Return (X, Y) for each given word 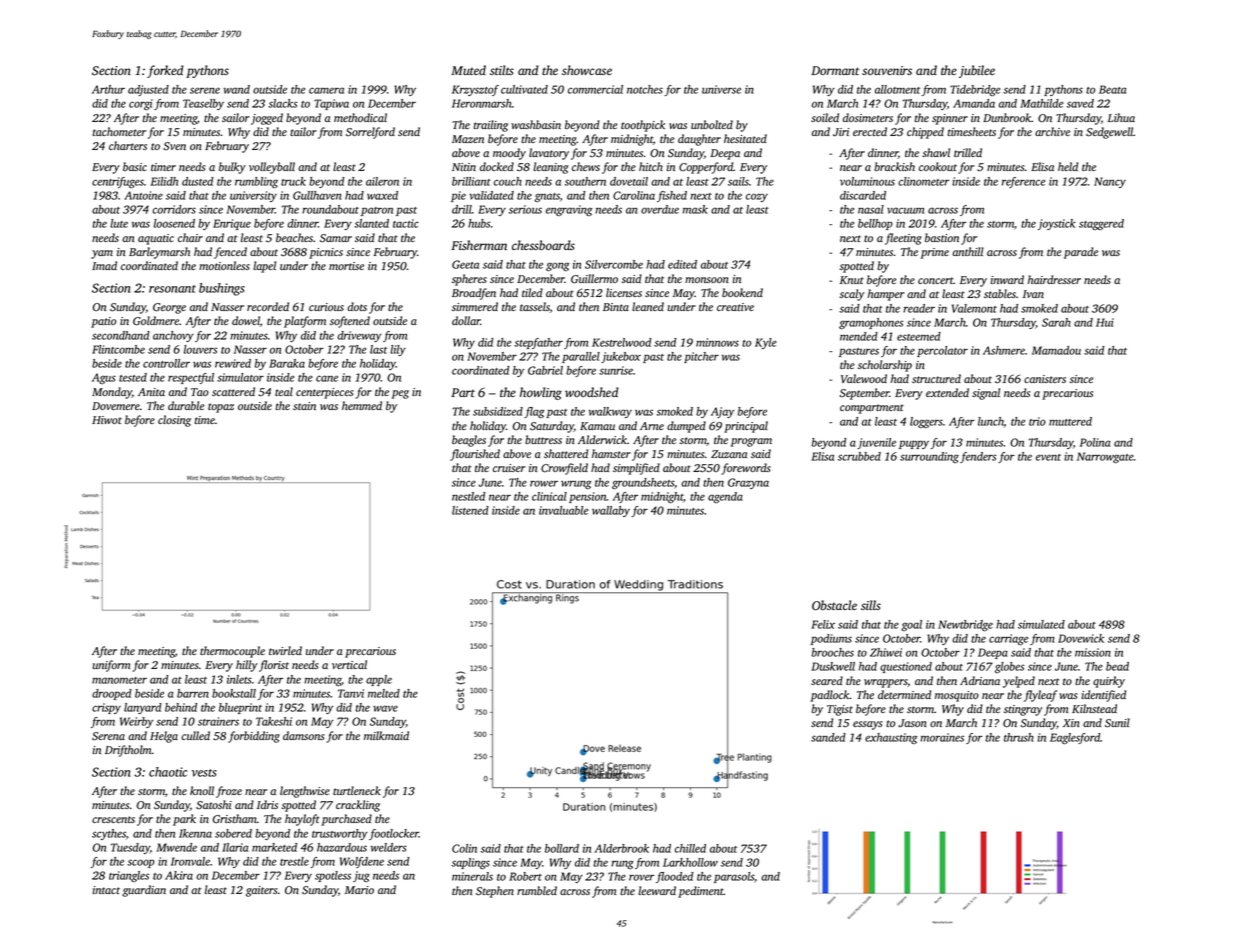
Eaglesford (1075, 739)
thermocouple (232, 652)
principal (746, 427)
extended (947, 392)
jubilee (977, 71)
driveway (359, 336)
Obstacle (834, 605)
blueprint (240, 708)
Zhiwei (886, 652)
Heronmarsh (481, 103)
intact (106, 890)
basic (135, 166)
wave (385, 708)
